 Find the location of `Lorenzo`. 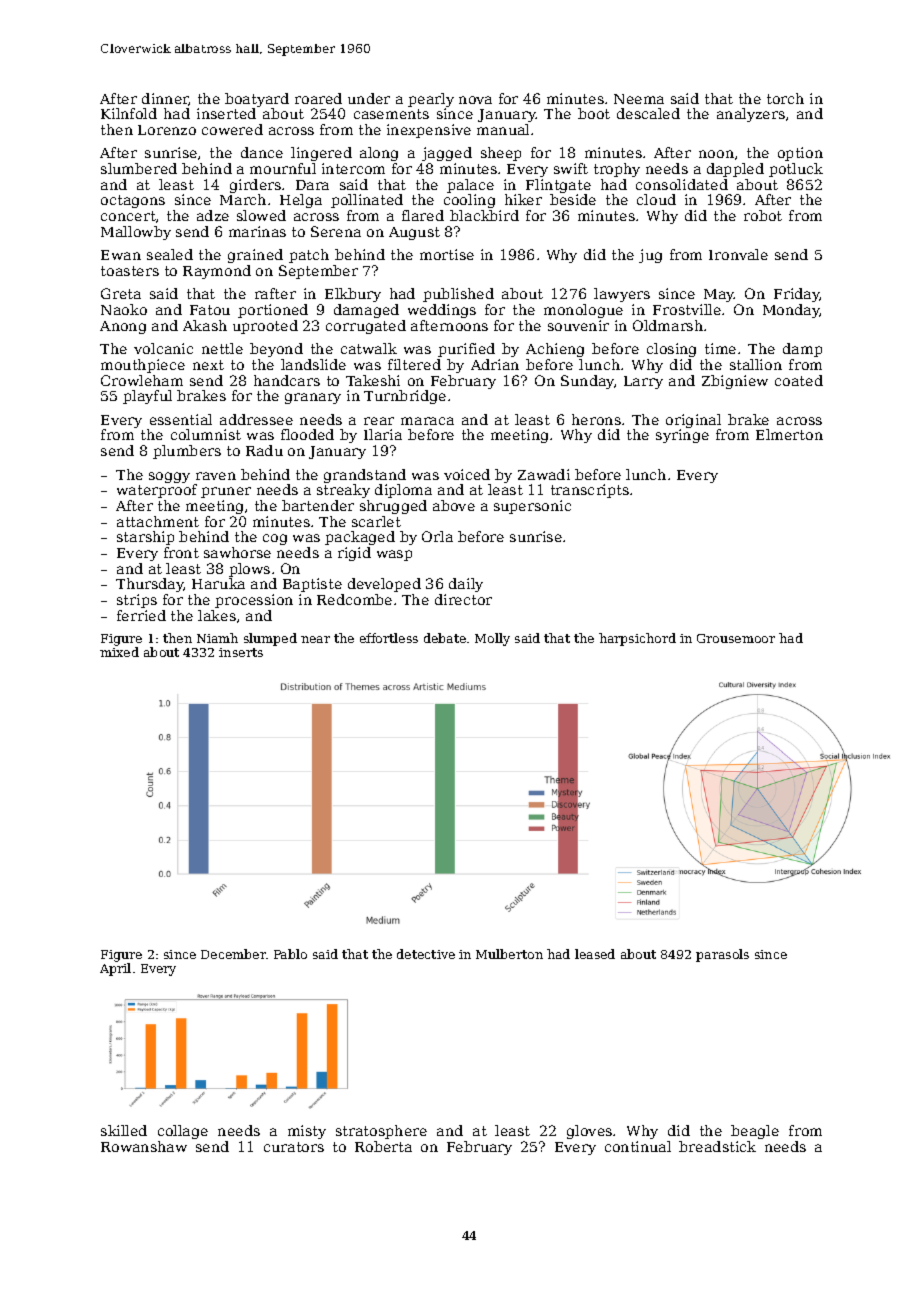

Lorenzo is located at coordinates (167, 130).
